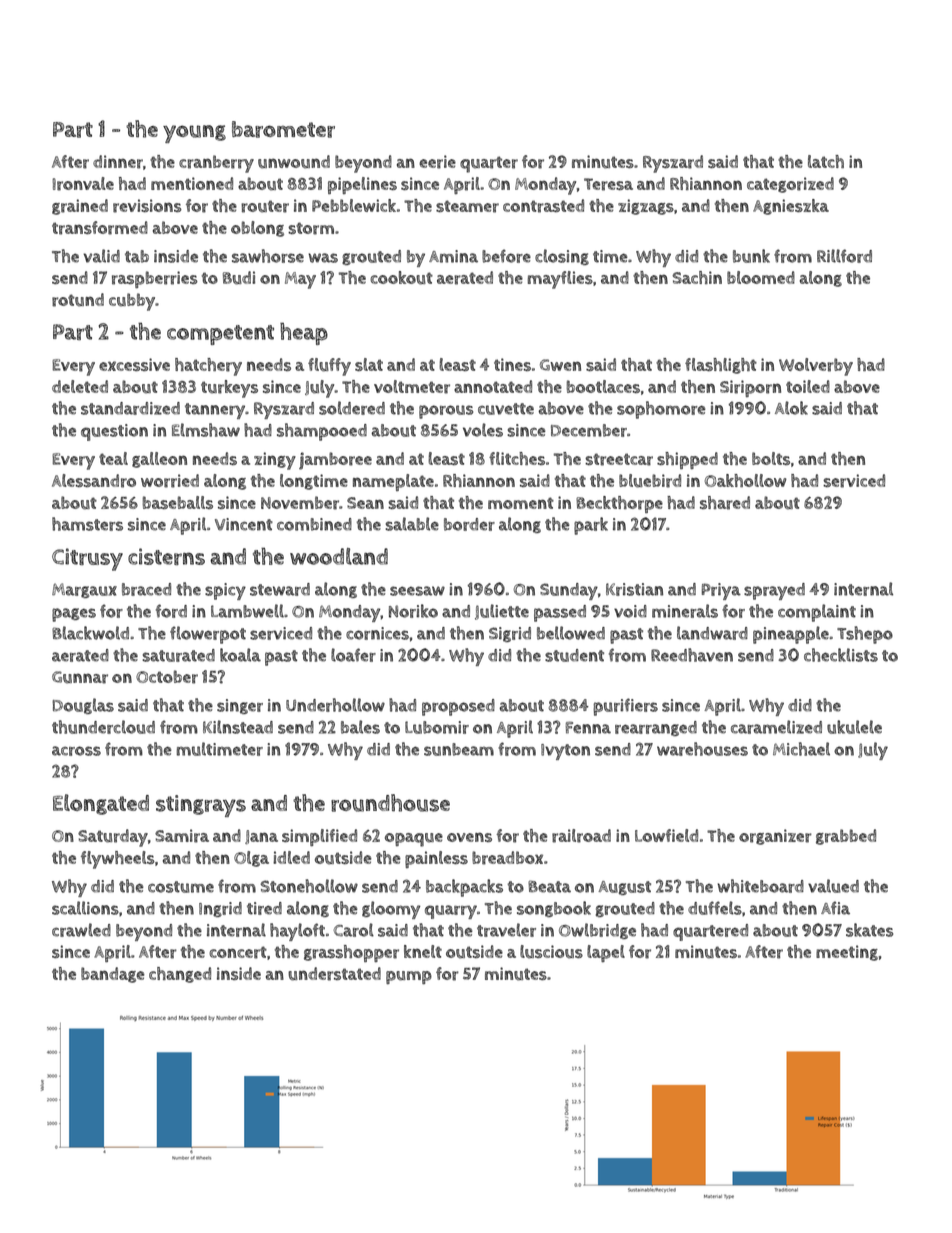 The image size is (952, 1233). Describe the element at coordinates (854, 727) in the page. I see `ukulele` at that location.
